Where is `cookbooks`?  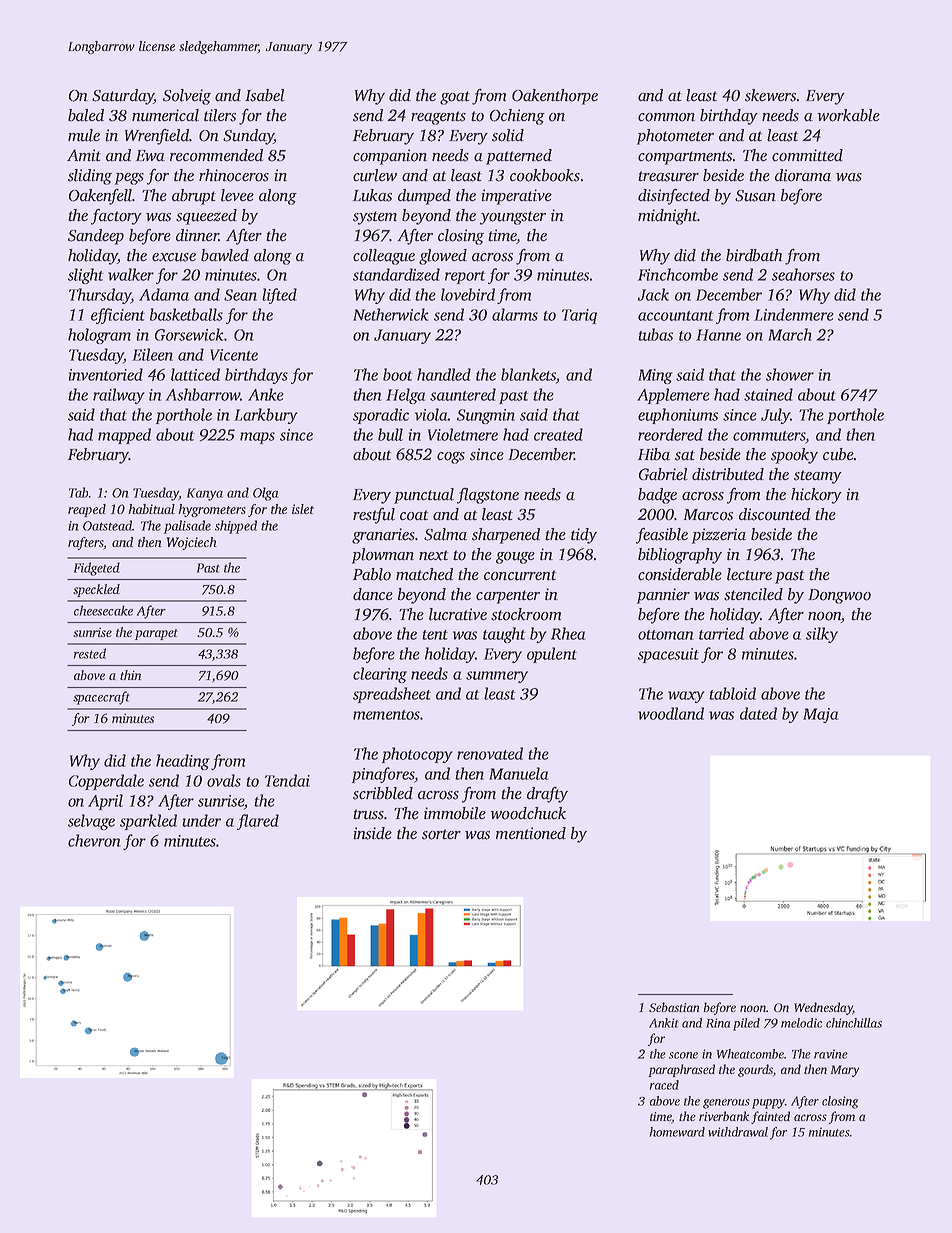 cookbooks is located at coordinates (545, 175).
